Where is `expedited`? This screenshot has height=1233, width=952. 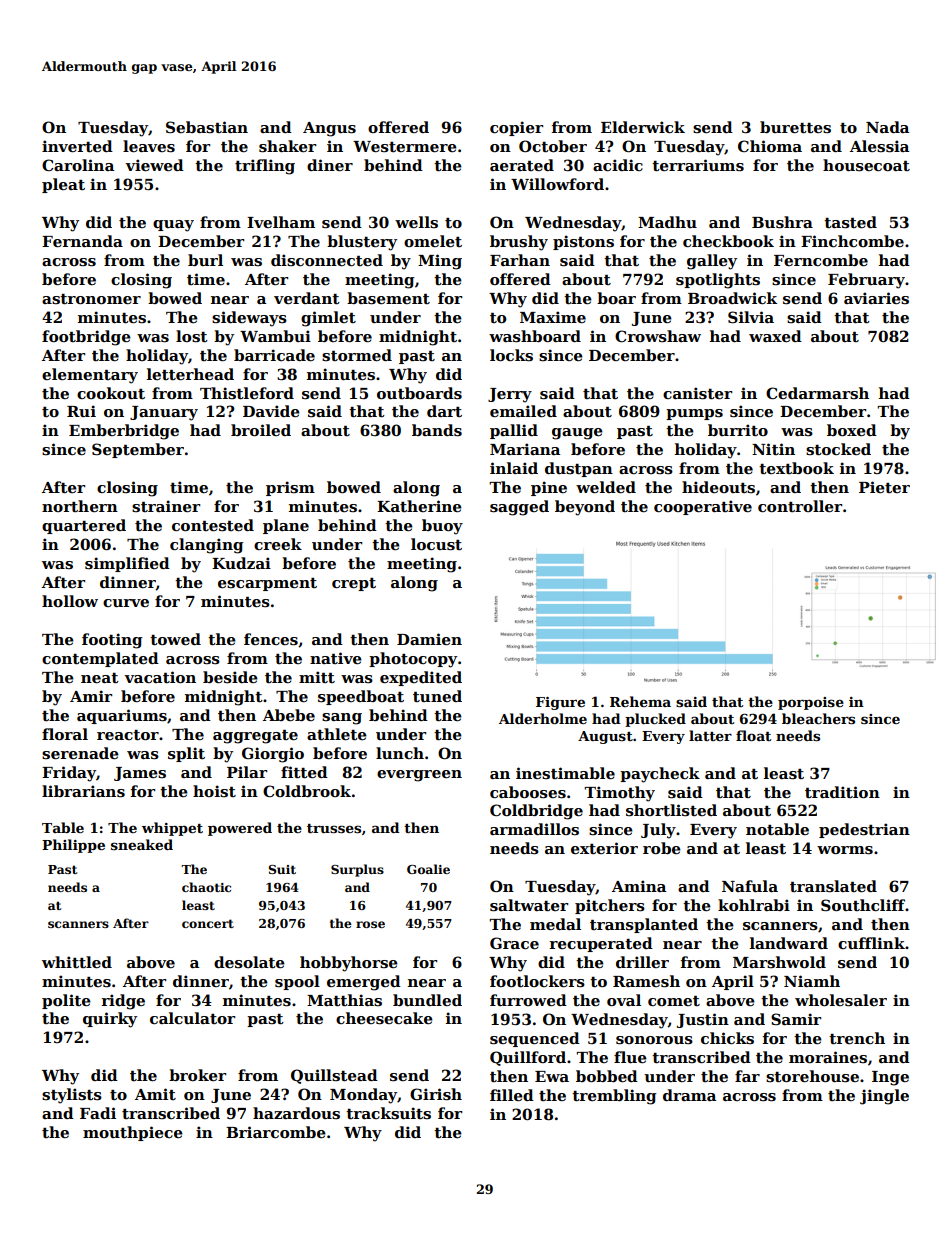 expedited is located at coordinates (421, 678).
